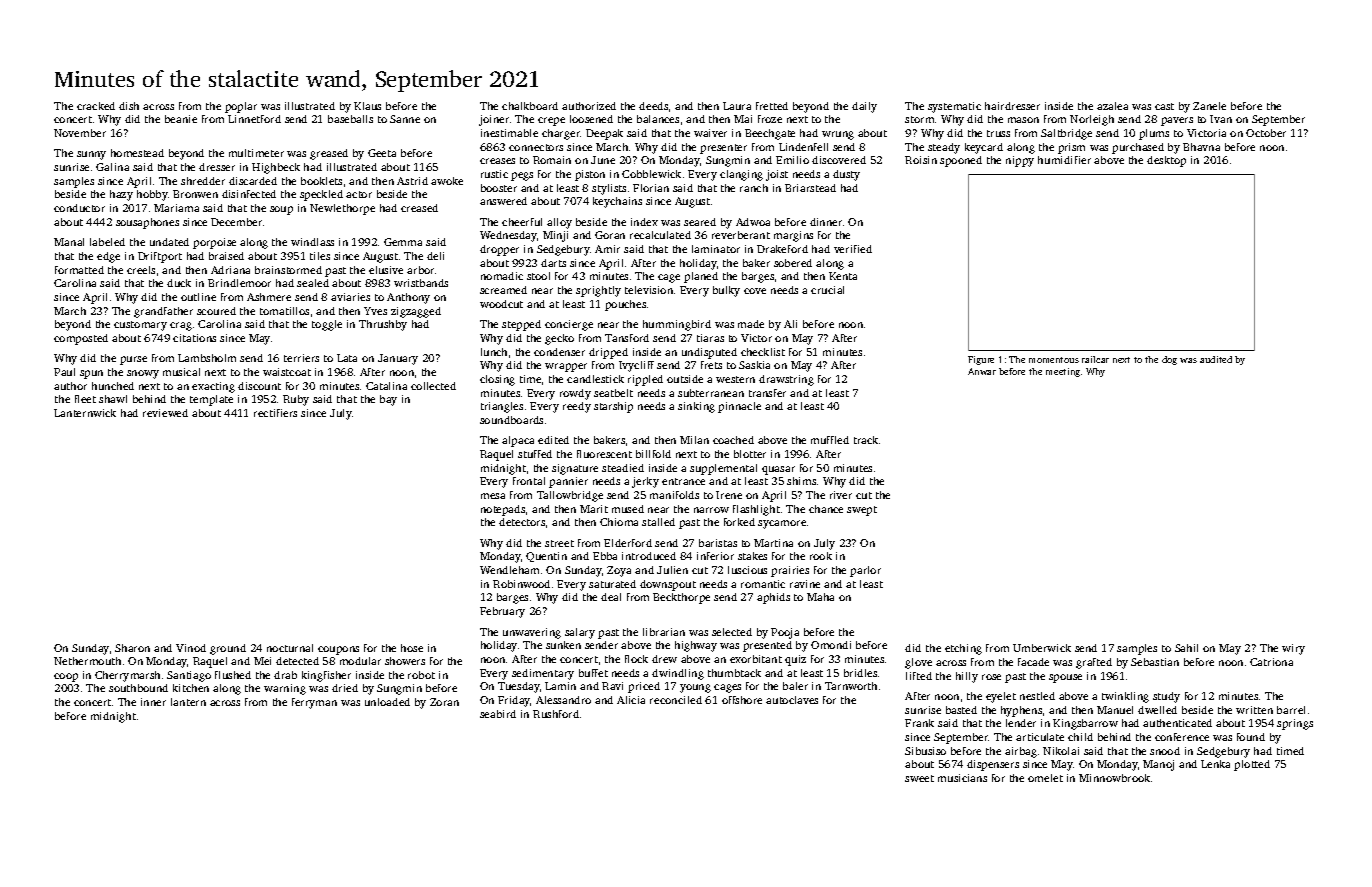  What do you see at coordinates (1166, 161) in the page?
I see `desktop` at bounding box center [1166, 161].
